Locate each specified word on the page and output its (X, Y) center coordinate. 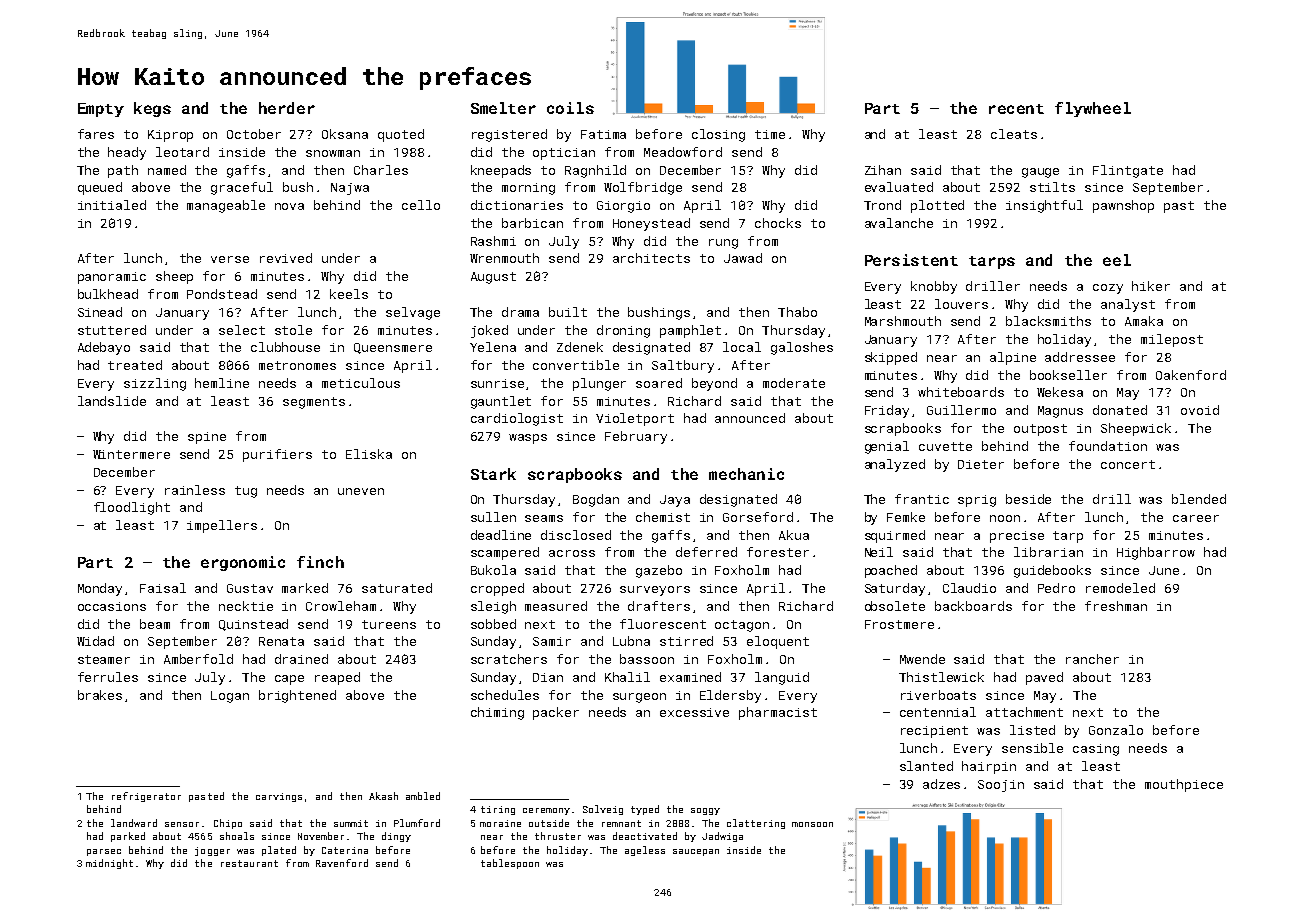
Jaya (675, 501)
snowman (333, 153)
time (770, 134)
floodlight (132, 508)
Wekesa (1060, 392)
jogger (212, 851)
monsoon (812, 824)
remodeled (1120, 588)
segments (314, 403)
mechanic (746, 474)
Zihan (883, 170)
